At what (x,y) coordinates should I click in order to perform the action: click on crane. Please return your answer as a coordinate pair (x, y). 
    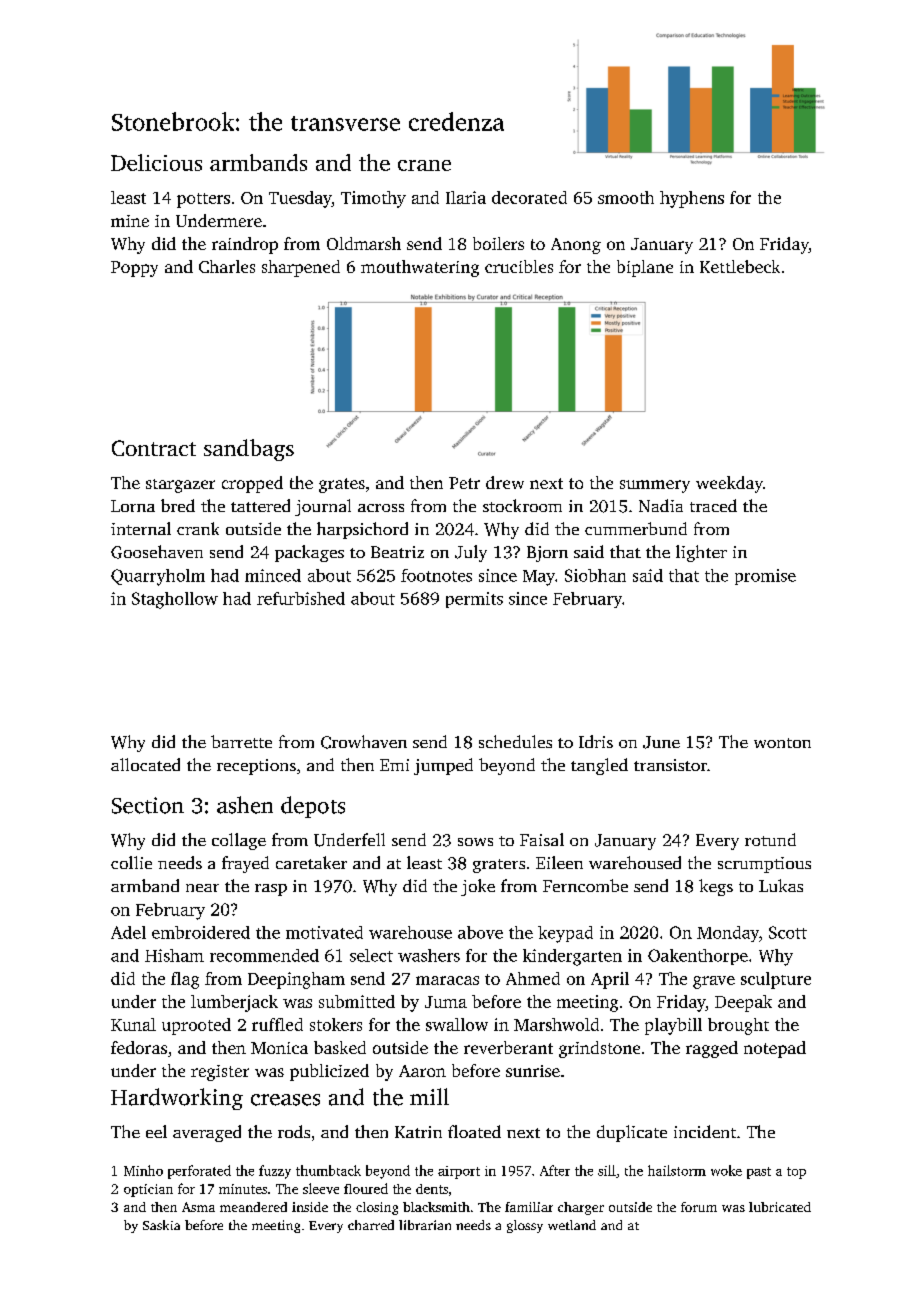
    Looking at the image, I should click on (424, 165).
